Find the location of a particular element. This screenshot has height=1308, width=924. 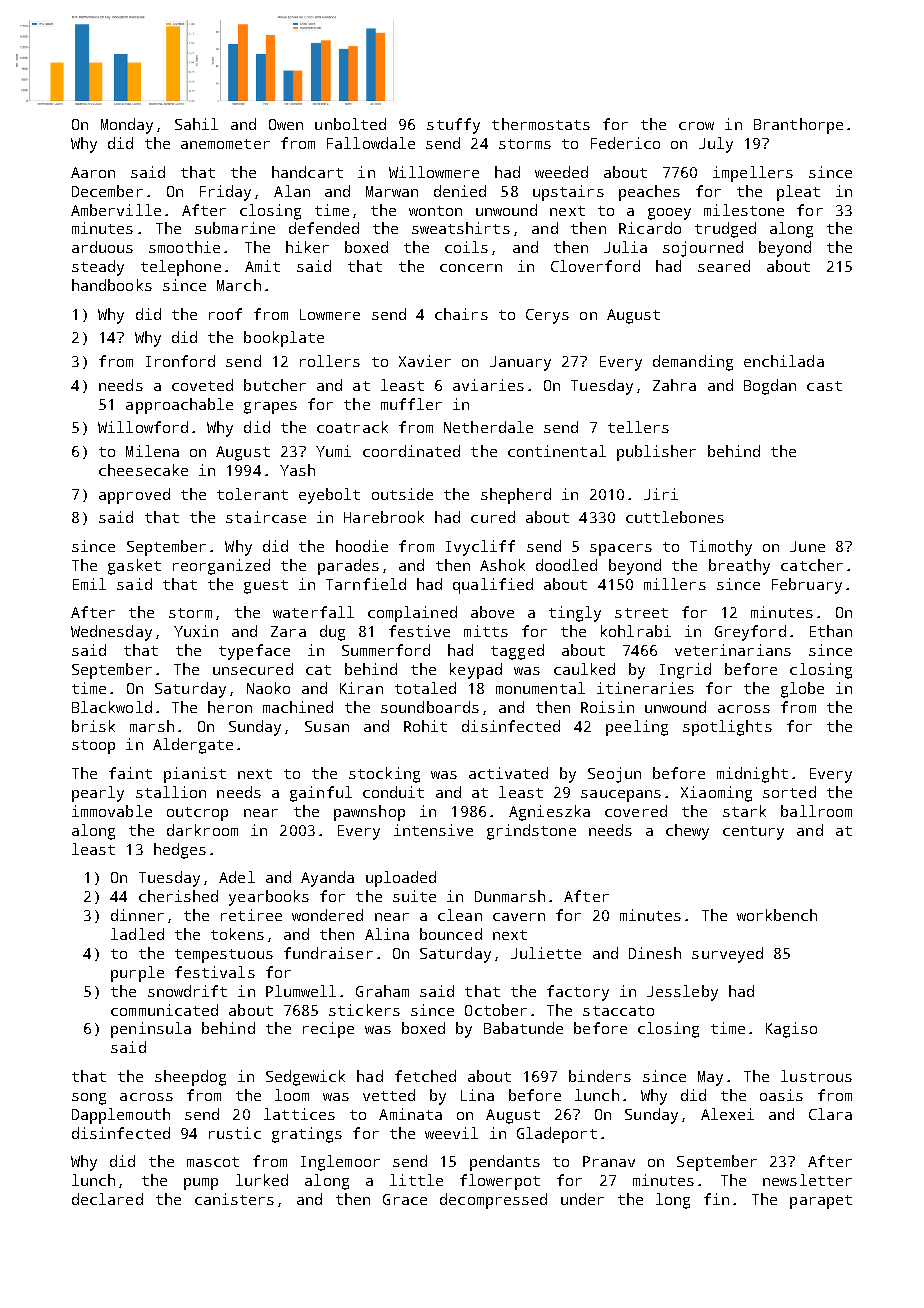

decompressed is located at coordinates (493, 1201).
